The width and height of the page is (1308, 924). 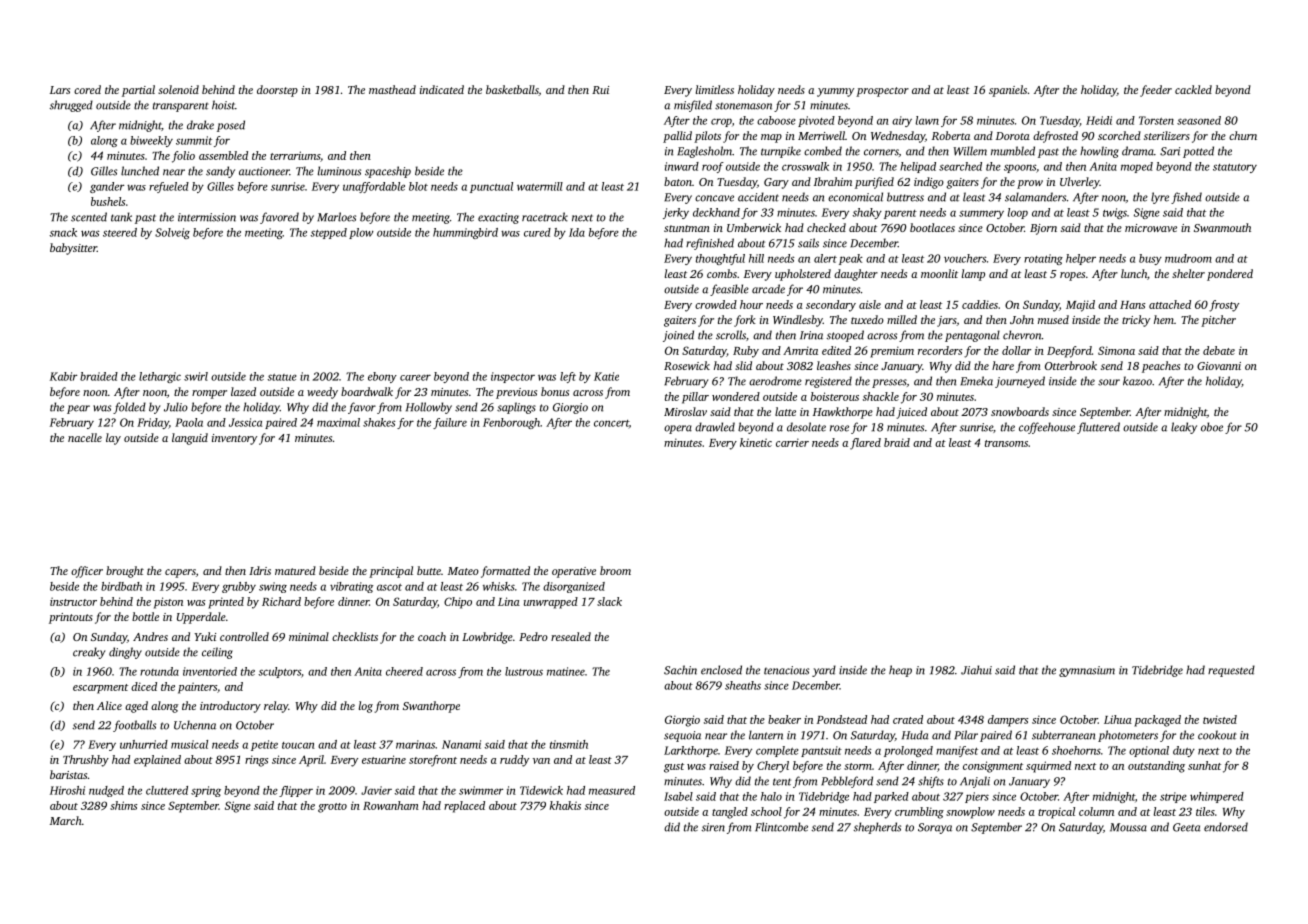 What do you see at coordinates (973, 275) in the page?
I see `lamp` at bounding box center [973, 275].
